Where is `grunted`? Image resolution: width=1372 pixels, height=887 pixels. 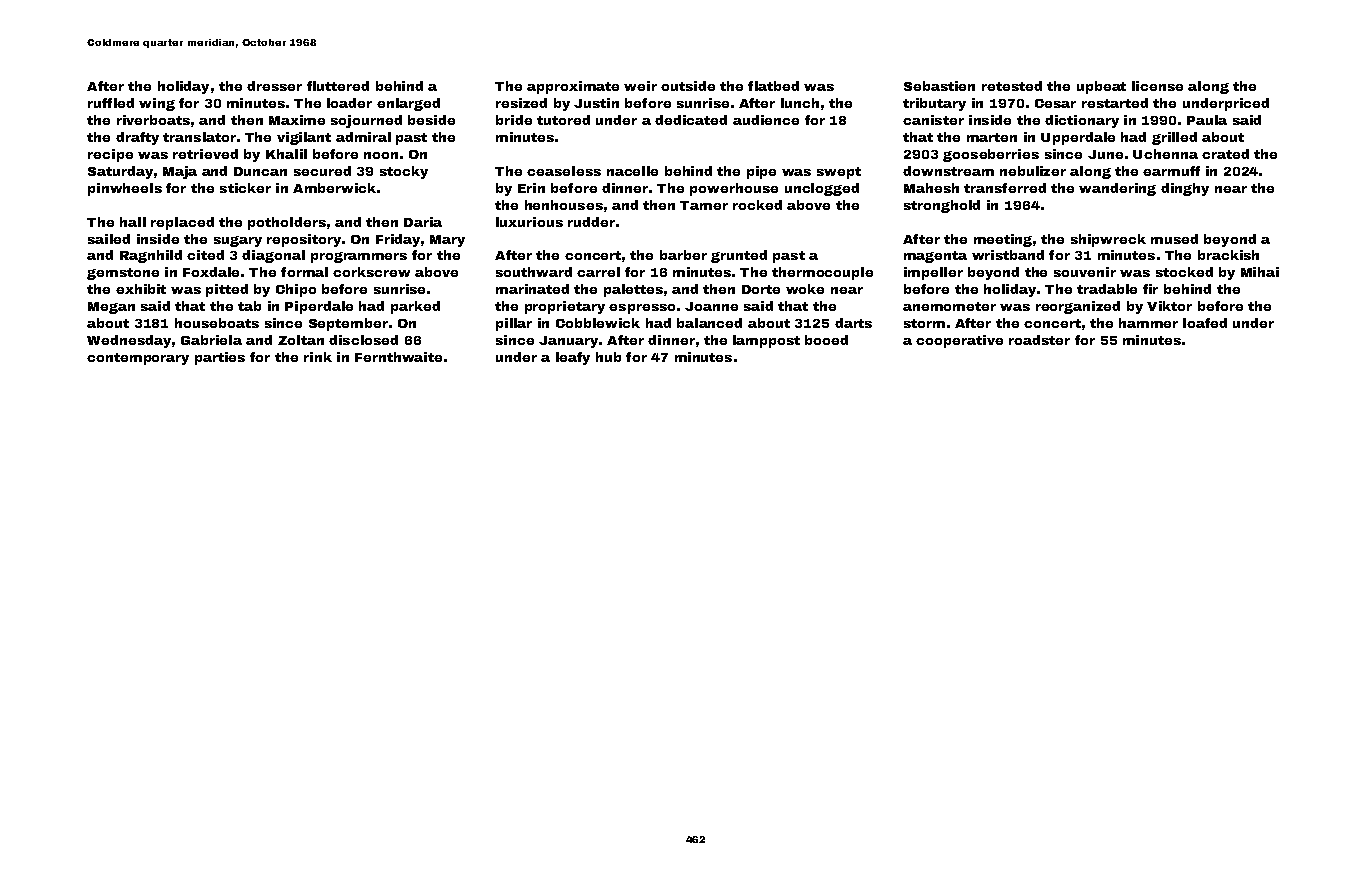 grunted is located at coordinates (739, 256).
